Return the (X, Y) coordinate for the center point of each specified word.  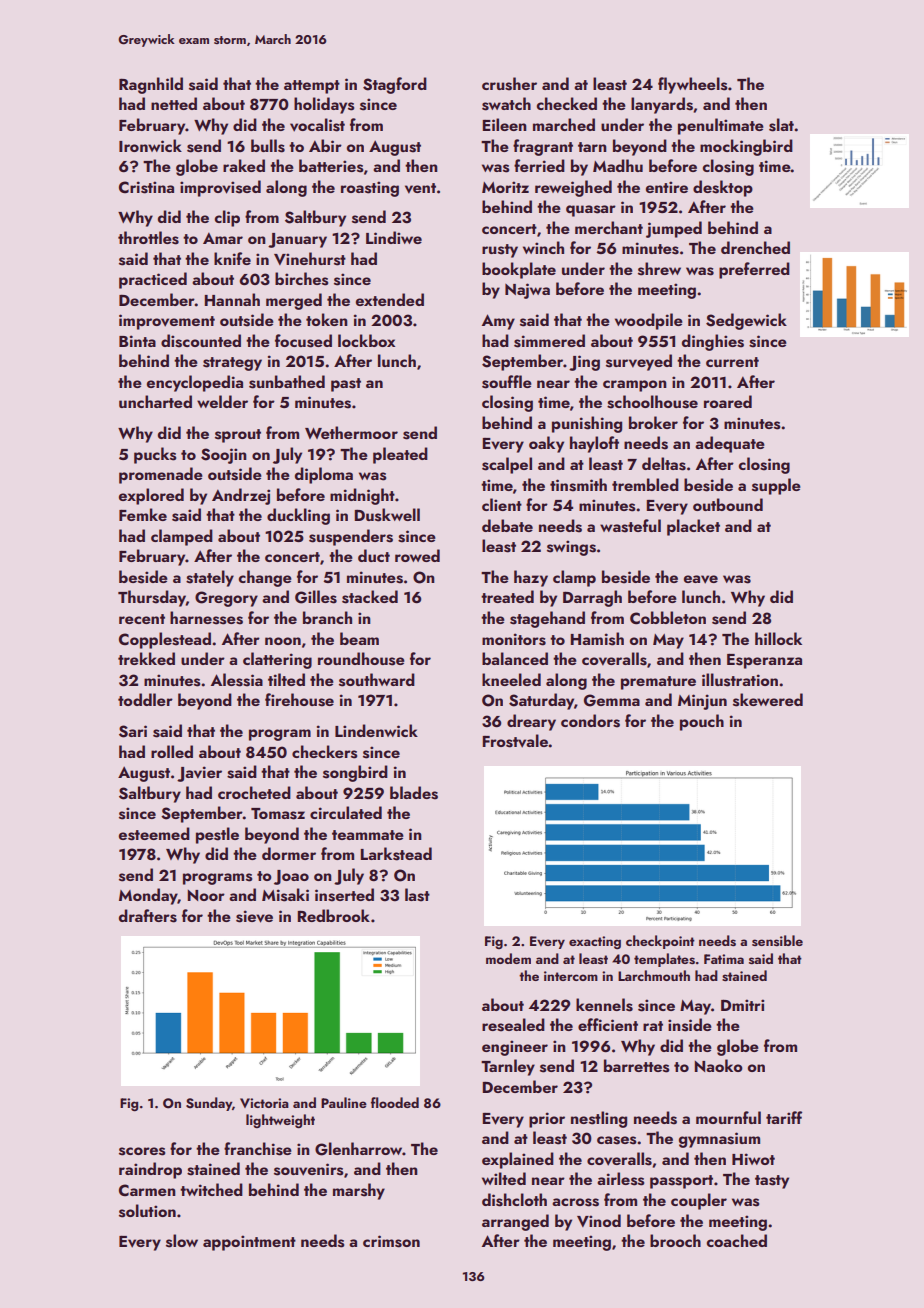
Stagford (395, 85)
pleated (400, 455)
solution (147, 1211)
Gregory (226, 599)
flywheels (692, 85)
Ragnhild (151, 85)
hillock (778, 638)
